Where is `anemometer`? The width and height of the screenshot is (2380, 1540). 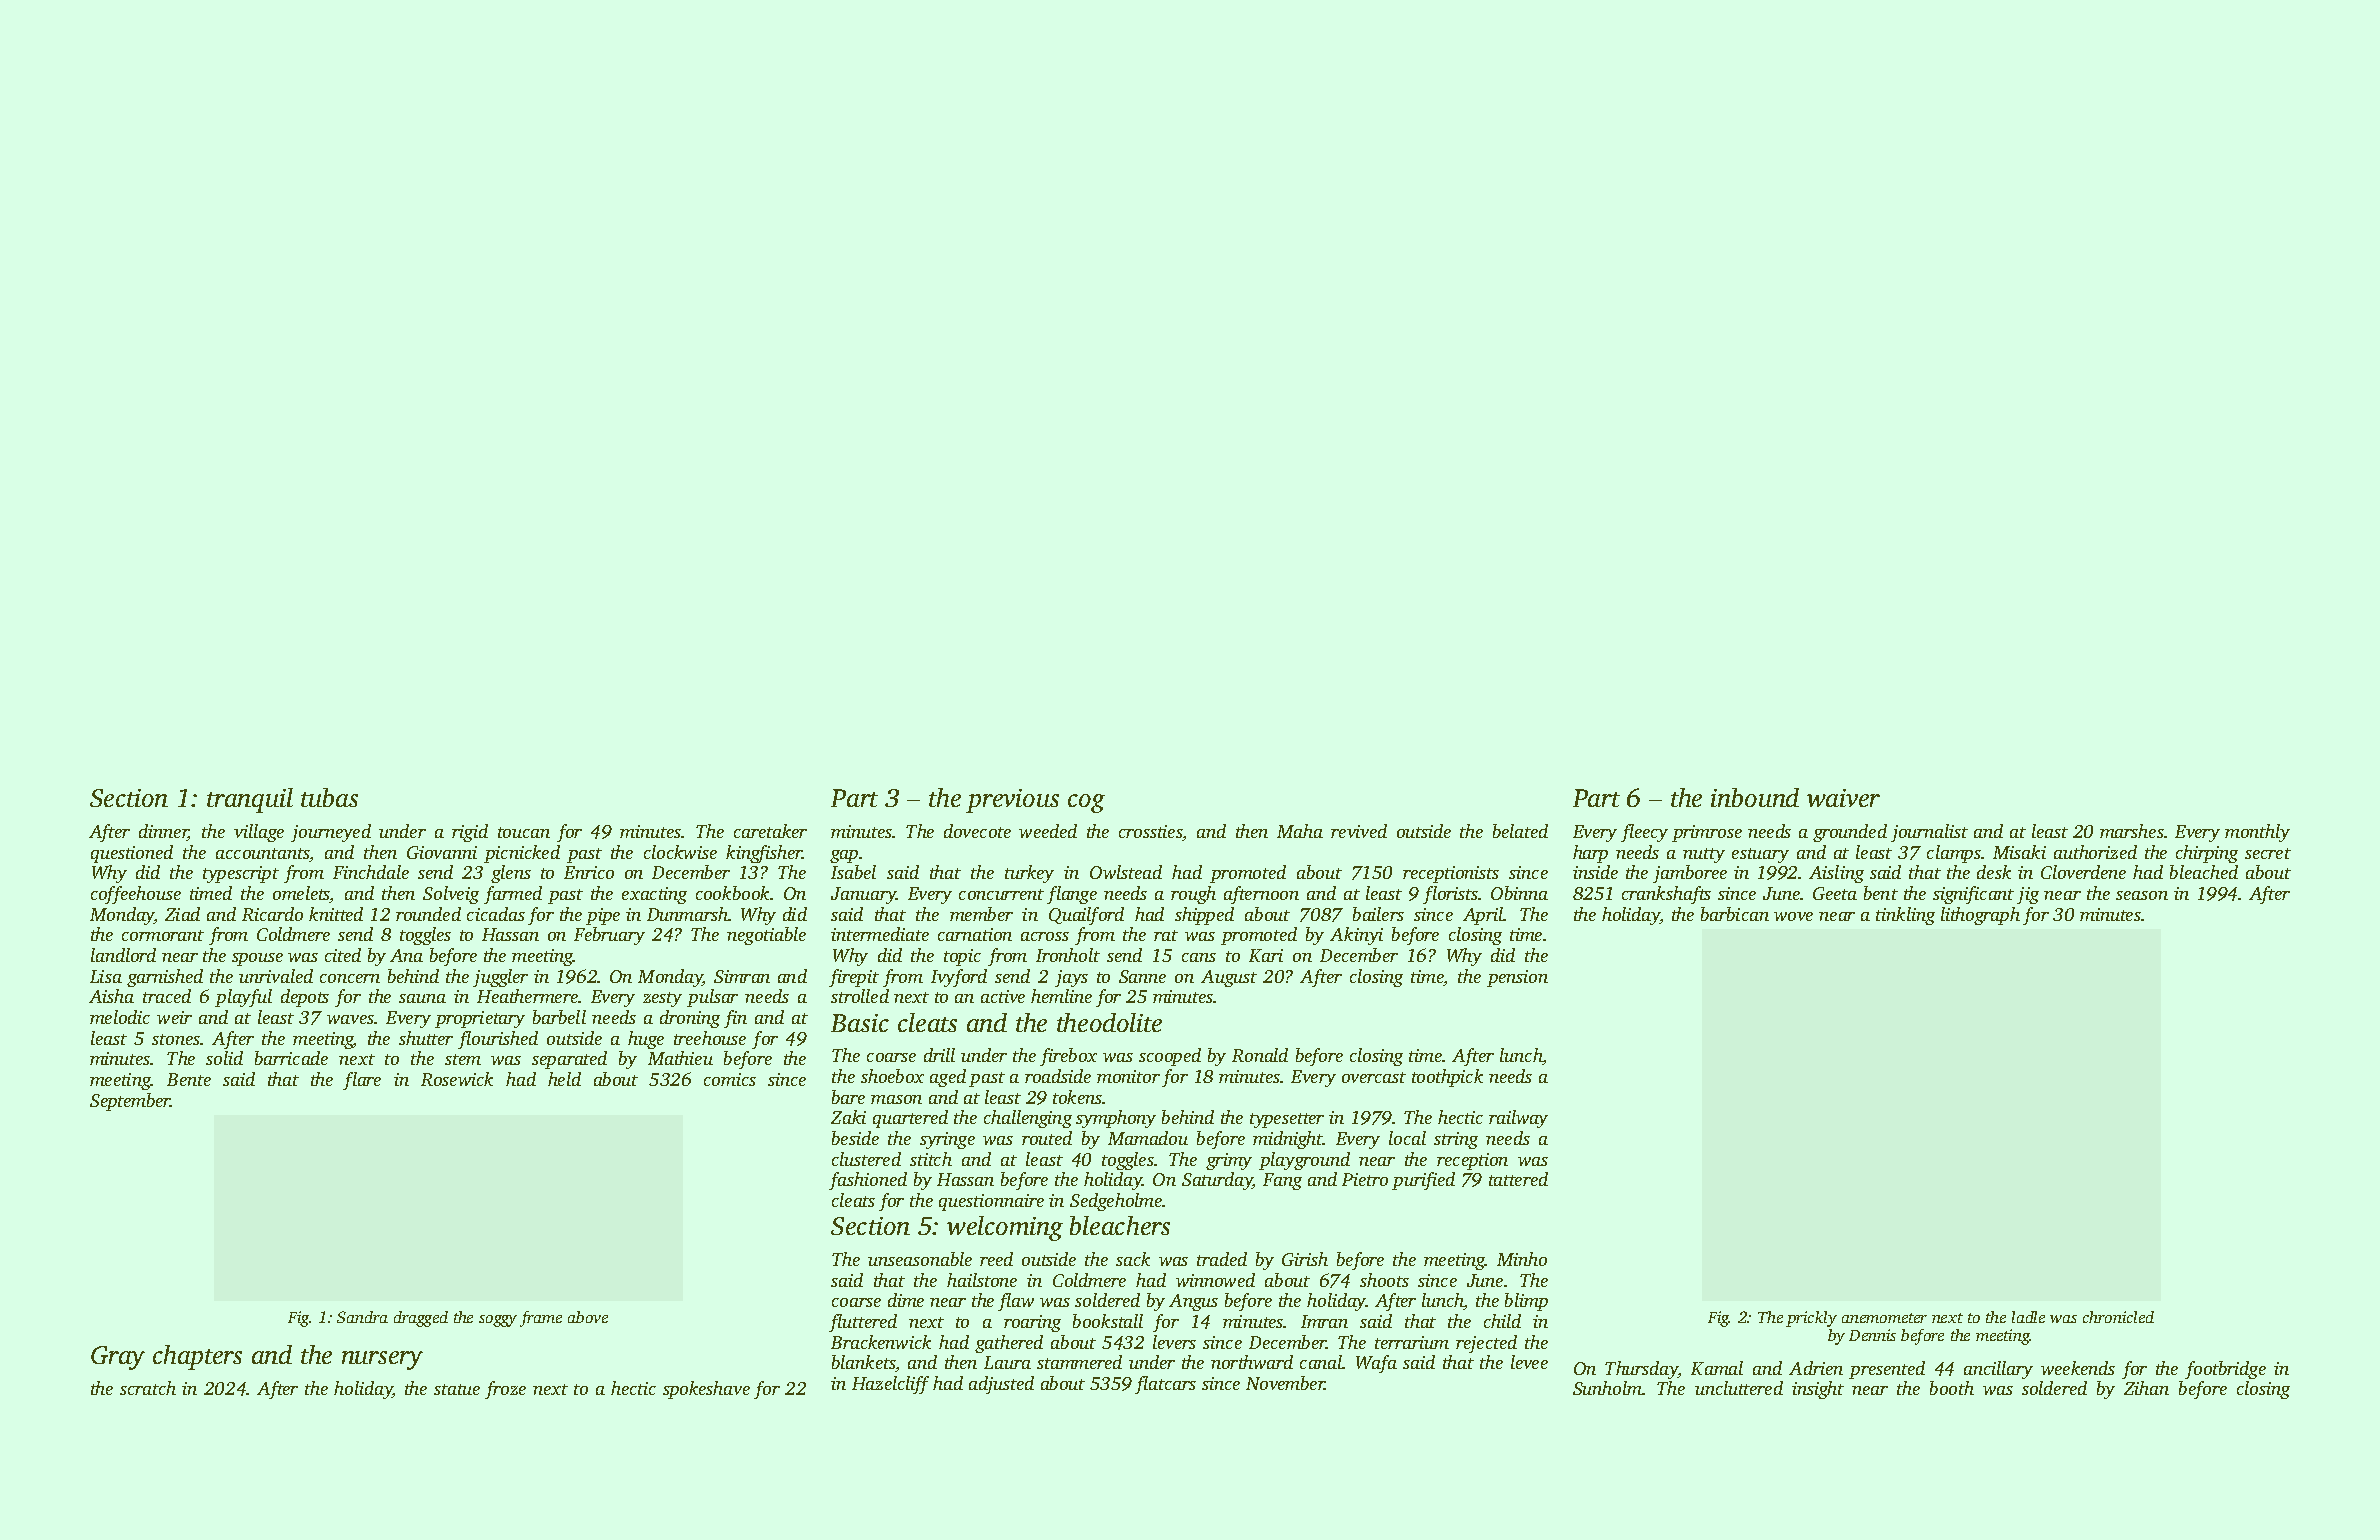
anemometer is located at coordinates (1884, 1318).
